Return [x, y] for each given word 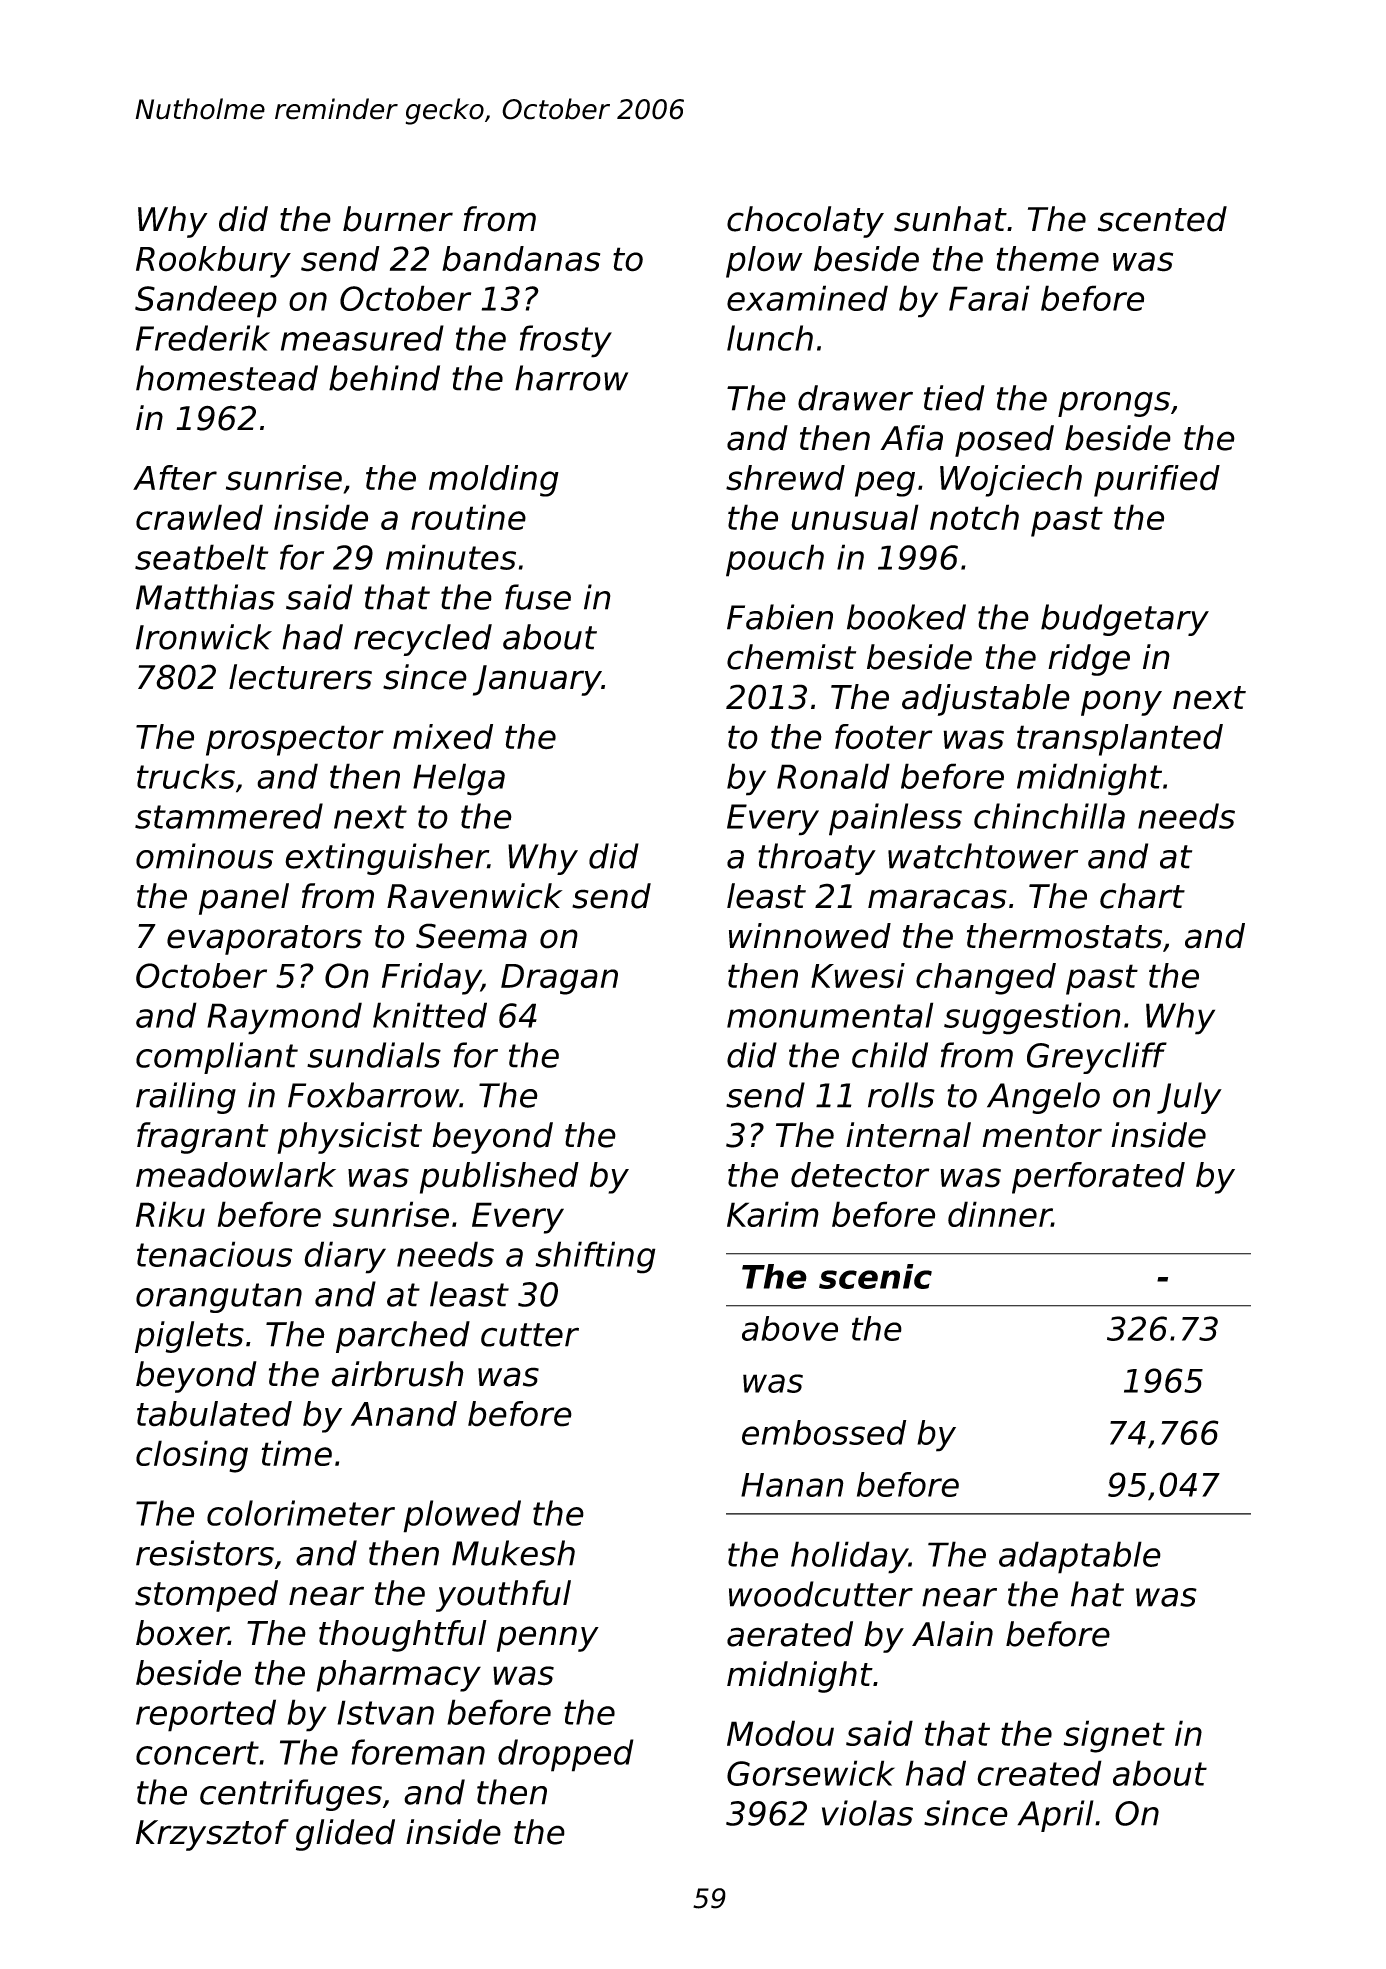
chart [1142, 896]
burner [398, 219]
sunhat [950, 219]
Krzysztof [212, 1835]
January [537, 680]
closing [192, 1456]
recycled [423, 640]
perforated [1098, 1178]
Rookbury [213, 262]
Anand [404, 1414]
